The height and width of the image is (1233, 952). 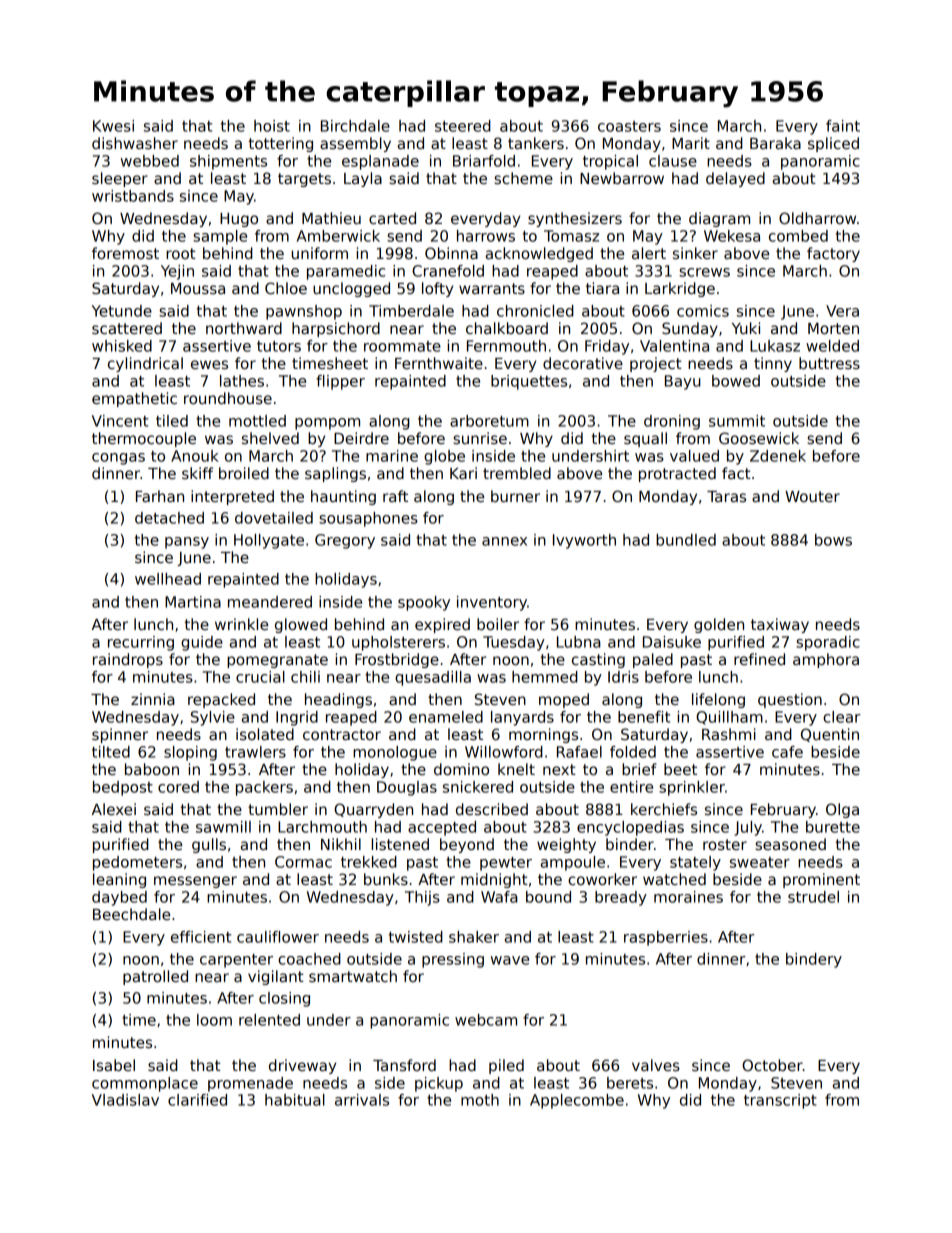 What do you see at coordinates (295, 1100) in the image?
I see `habitual` at bounding box center [295, 1100].
